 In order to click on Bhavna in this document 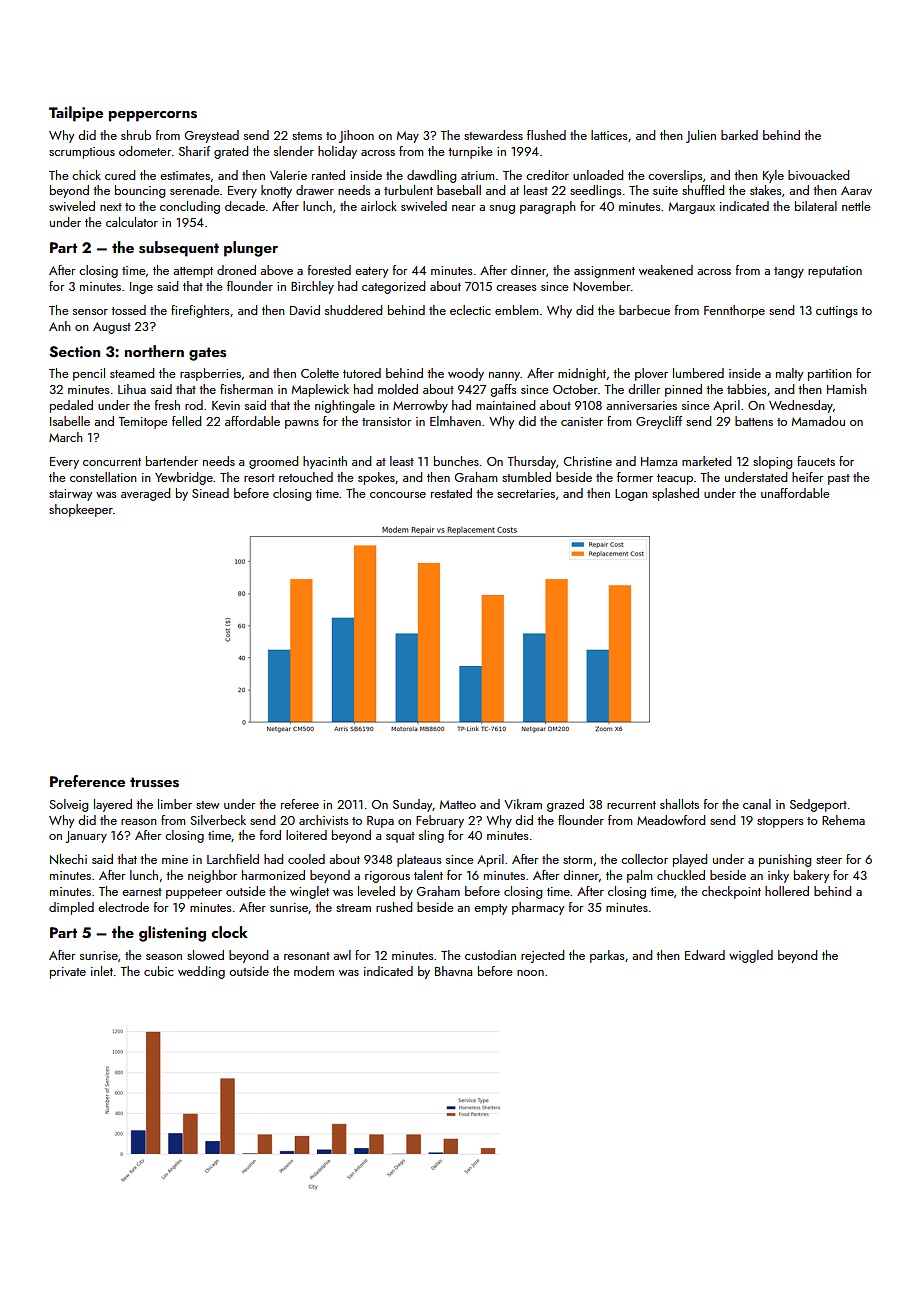, I will do `click(453, 971)`.
